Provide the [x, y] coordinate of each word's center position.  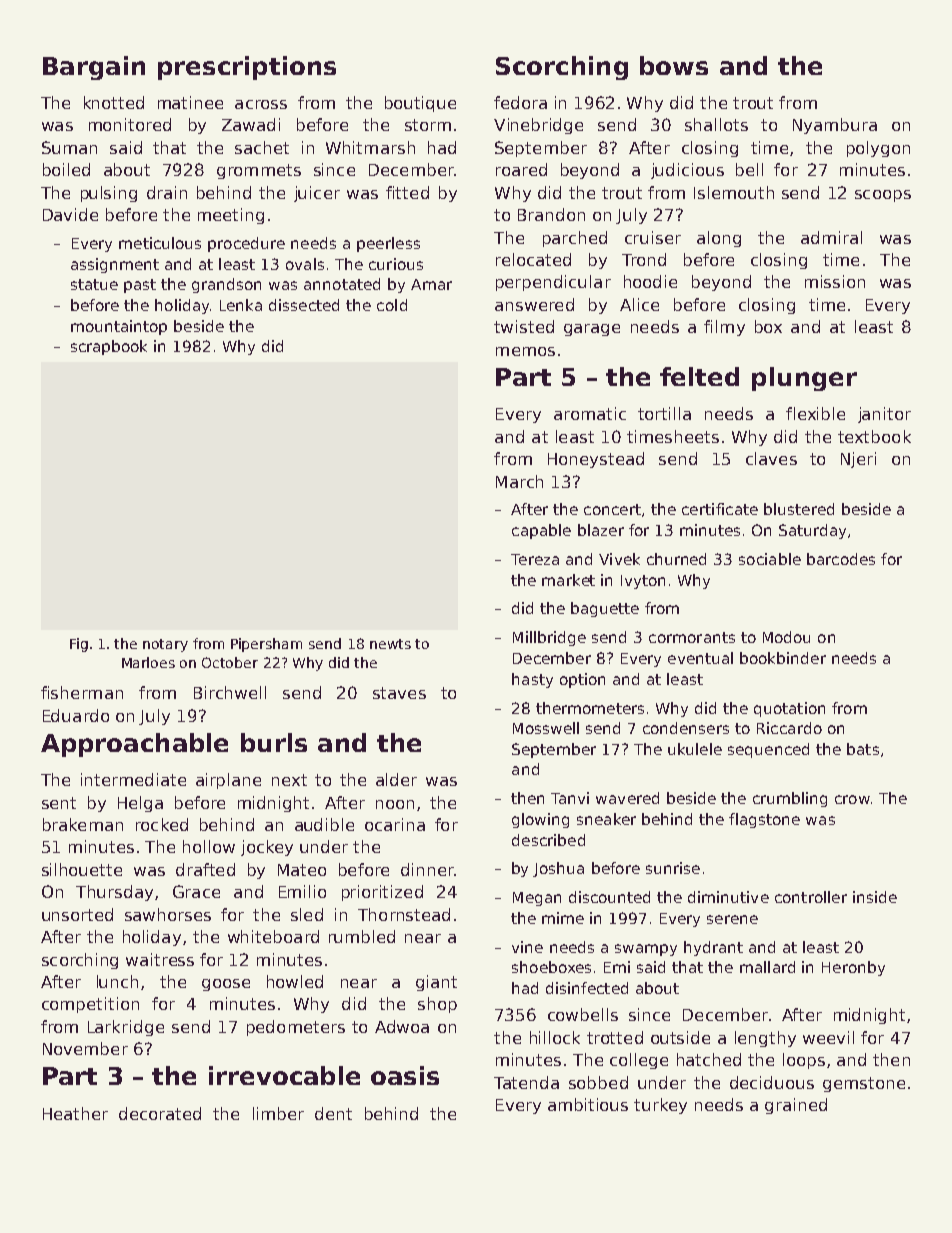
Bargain [94, 68]
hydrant [713, 948]
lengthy [765, 1039]
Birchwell [230, 692]
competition [90, 1005]
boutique [420, 104]
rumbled [362, 936]
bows [674, 65]
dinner [427, 869]
